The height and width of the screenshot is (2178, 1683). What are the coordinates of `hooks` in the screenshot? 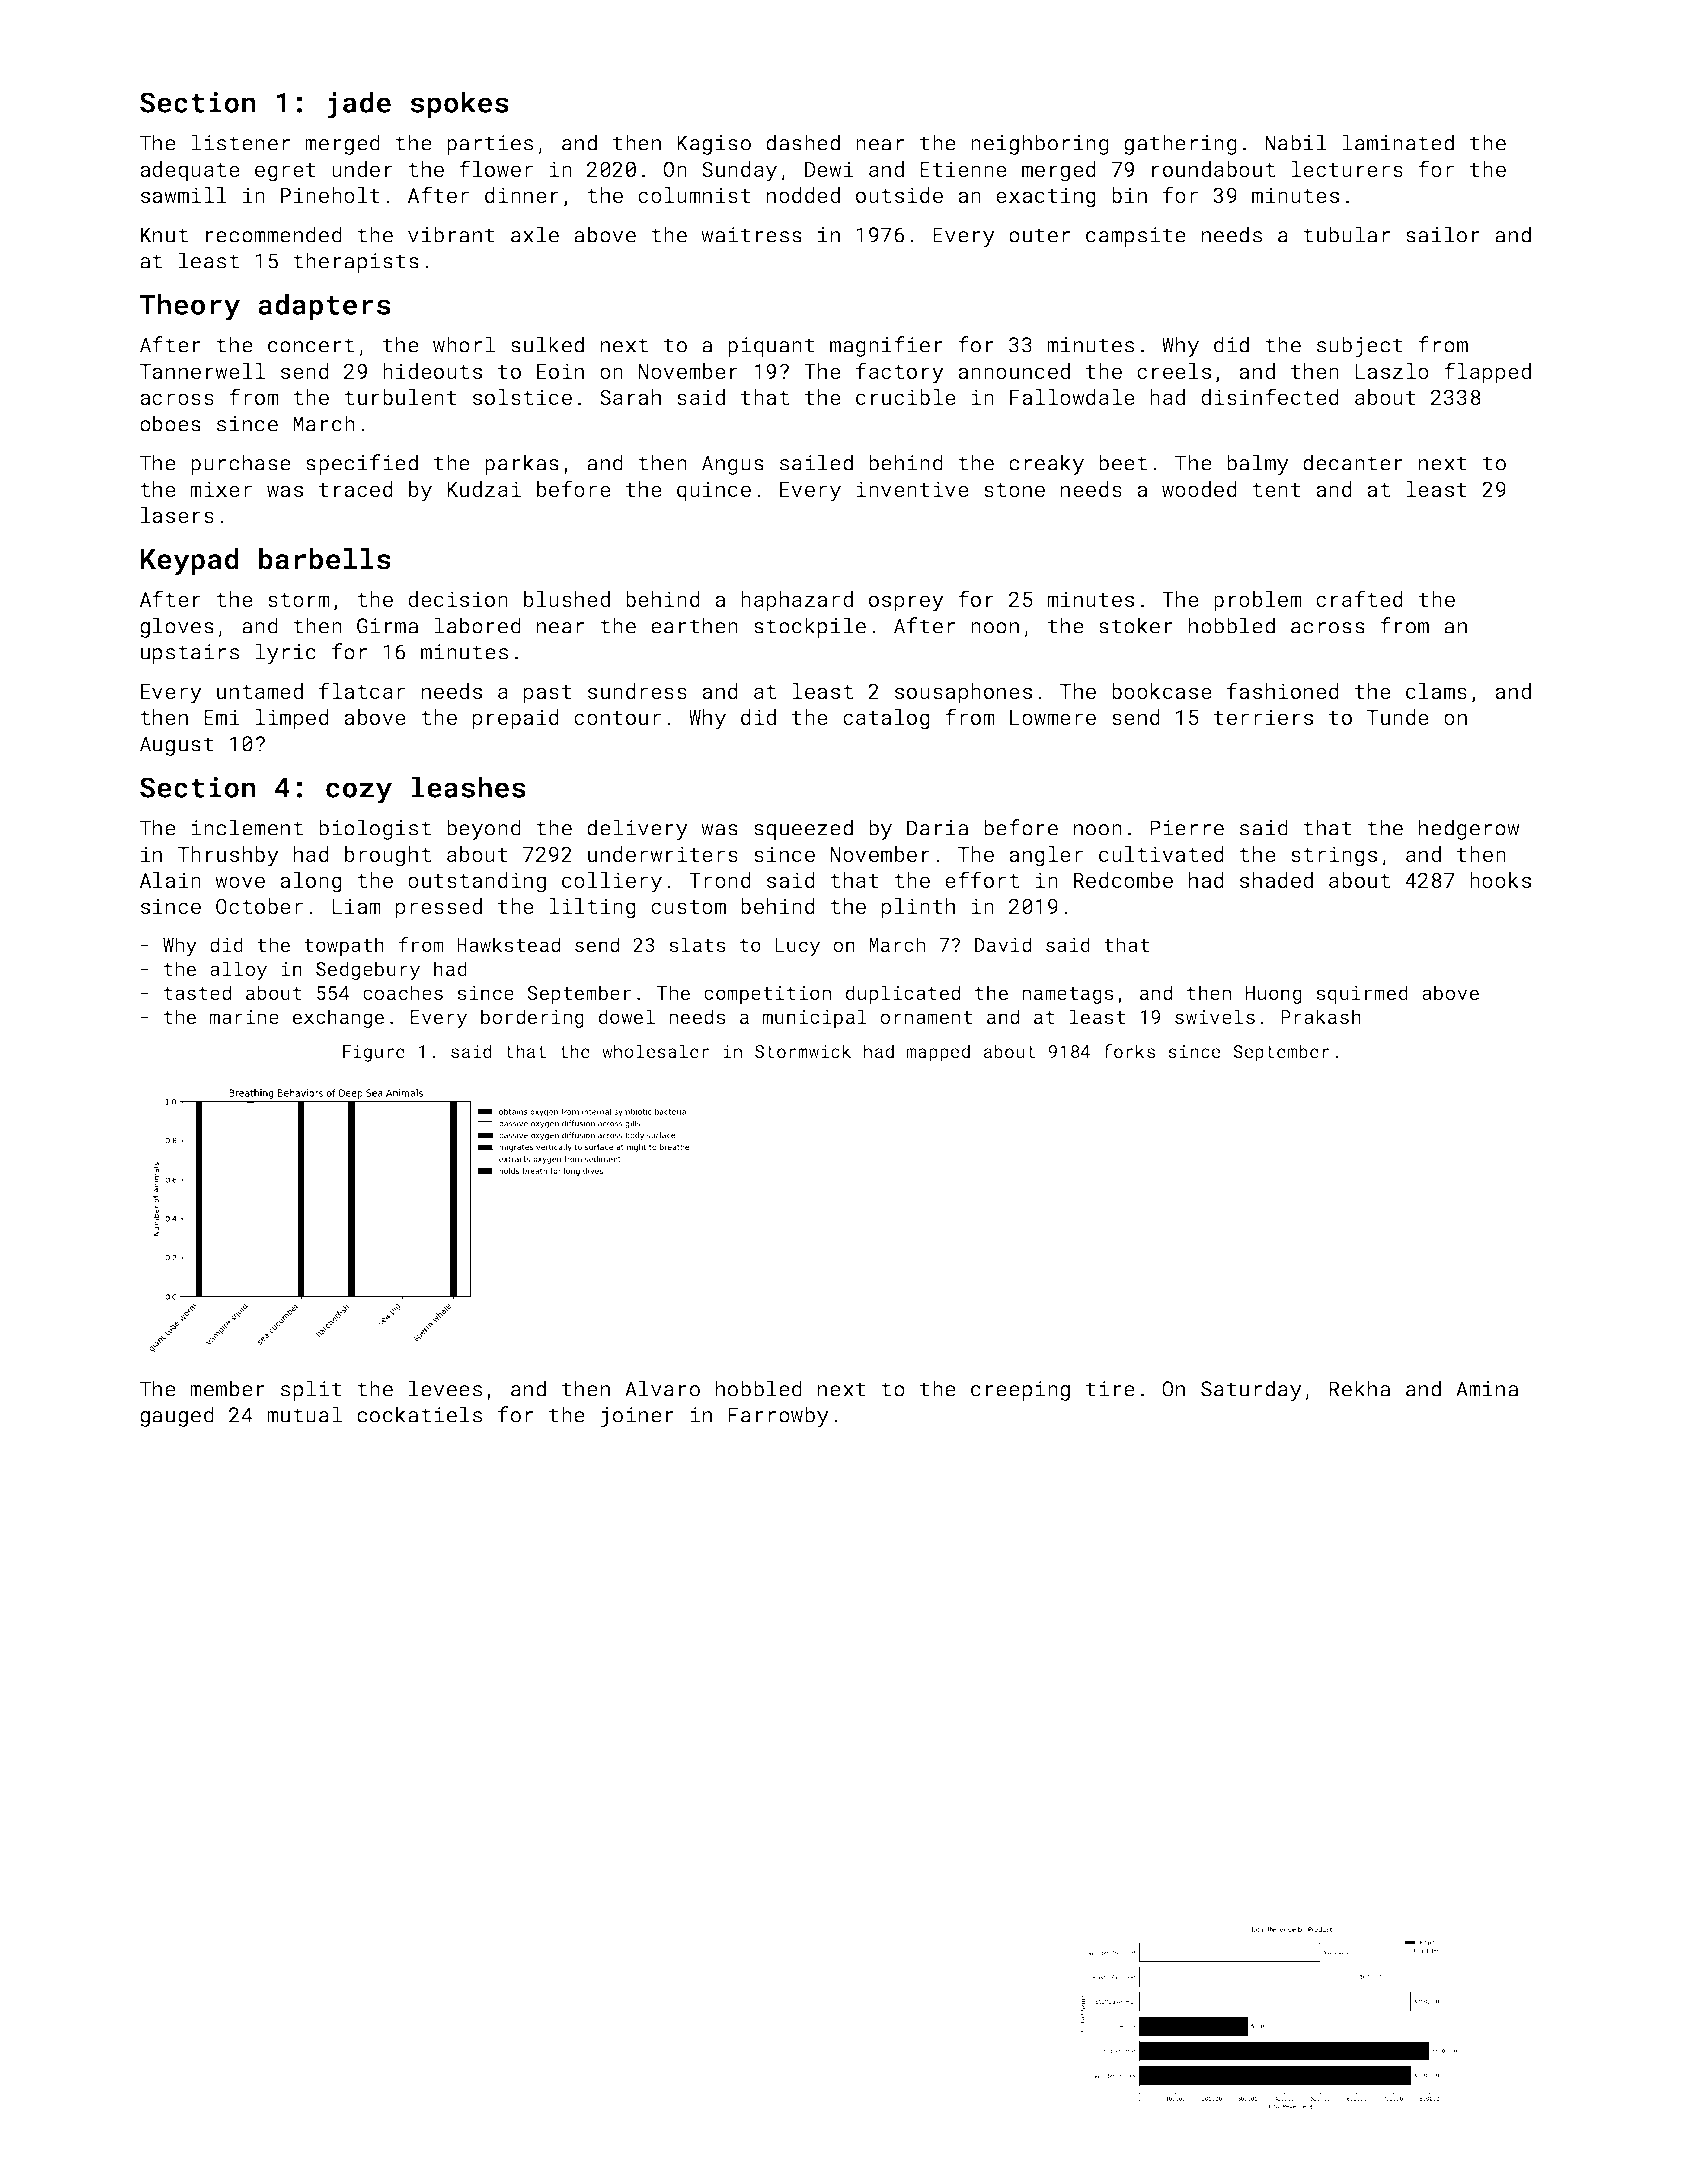 It's located at (1500, 880).
